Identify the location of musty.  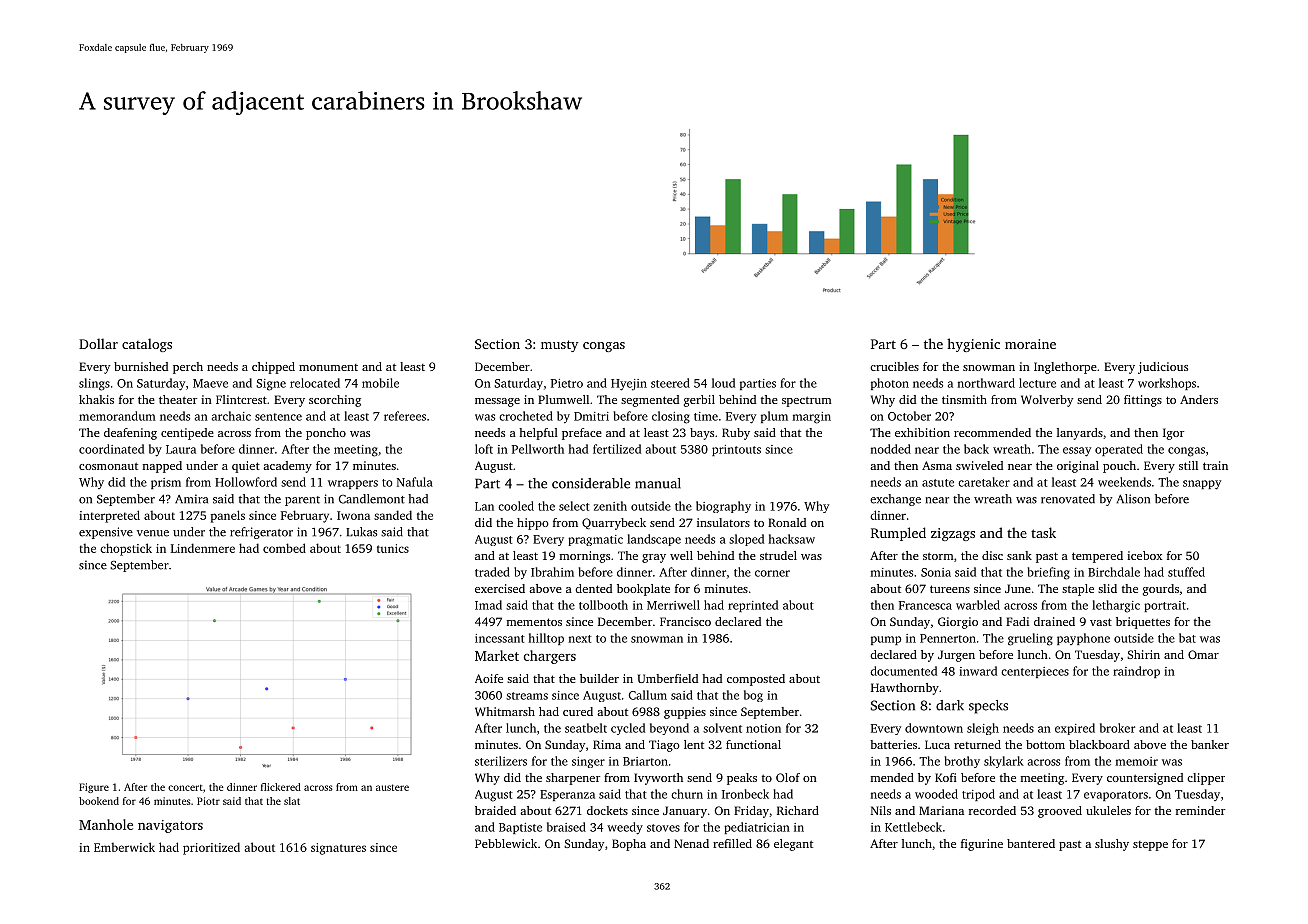
(559, 346).
